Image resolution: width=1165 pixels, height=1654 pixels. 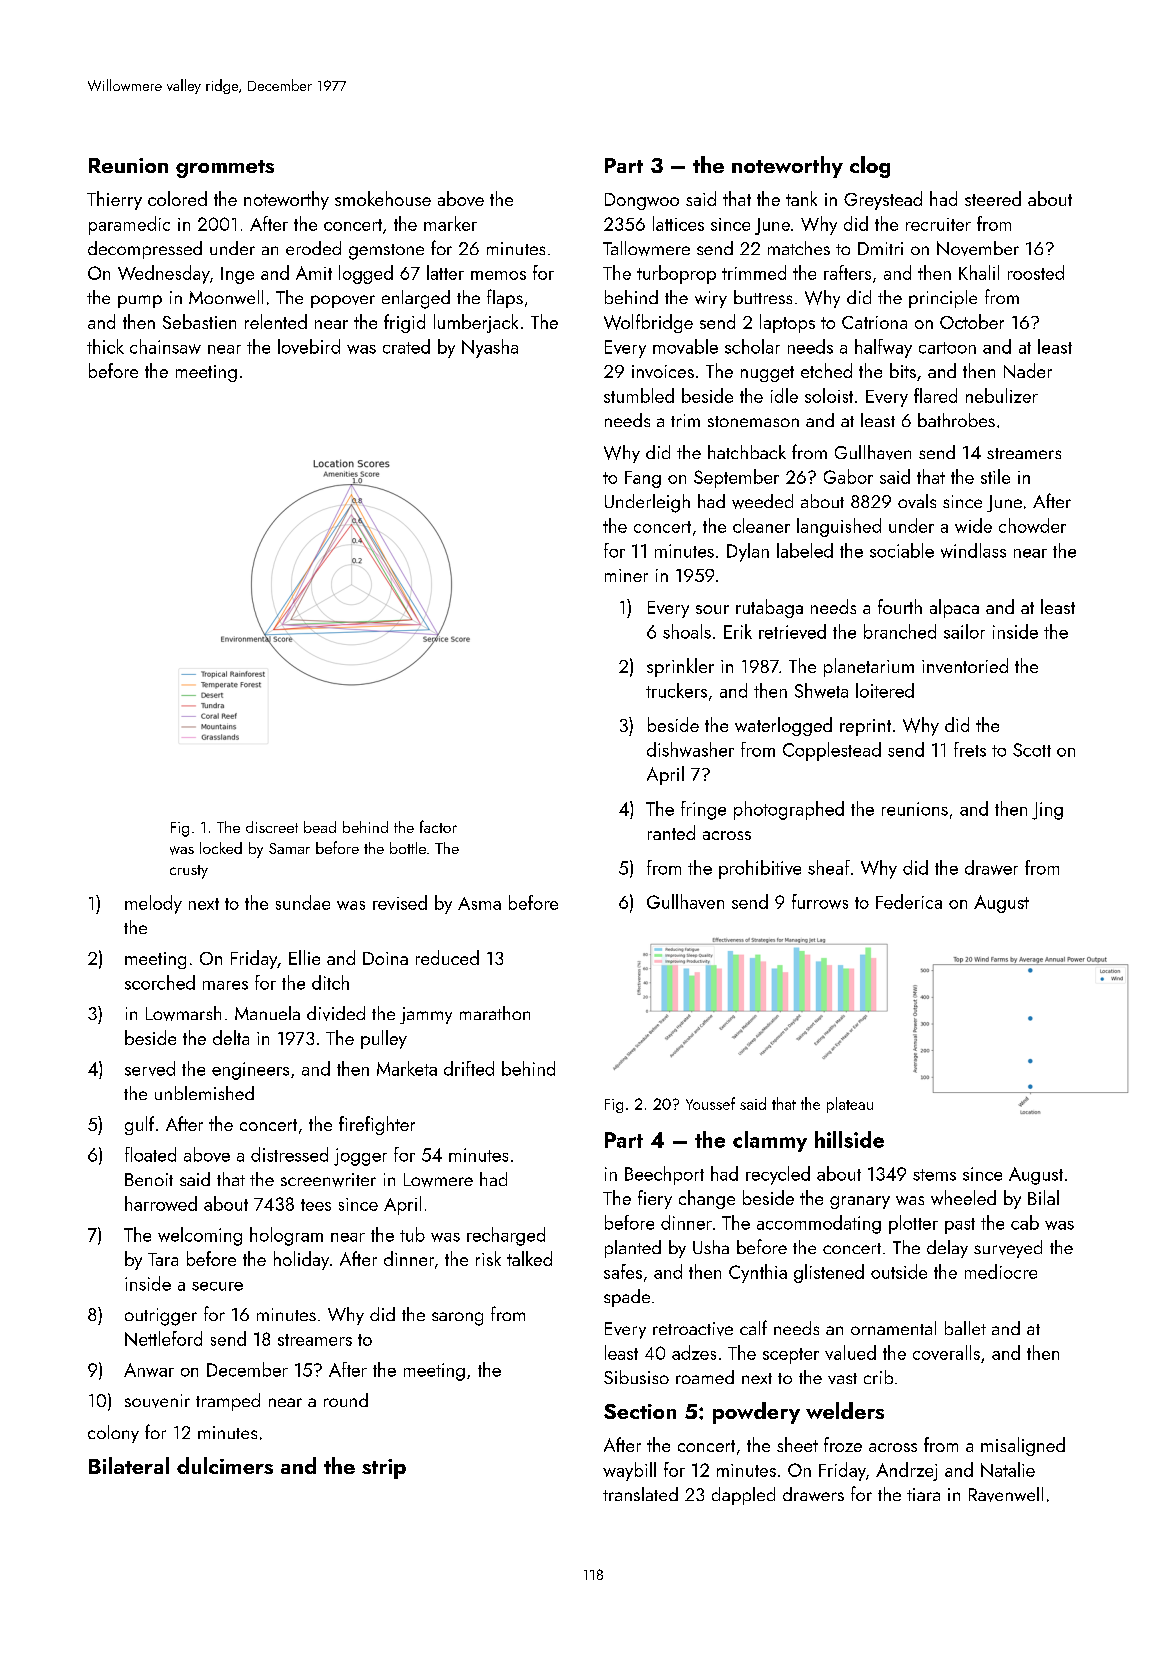 What do you see at coordinates (272, 827) in the screenshot?
I see `discreet` at bounding box center [272, 827].
